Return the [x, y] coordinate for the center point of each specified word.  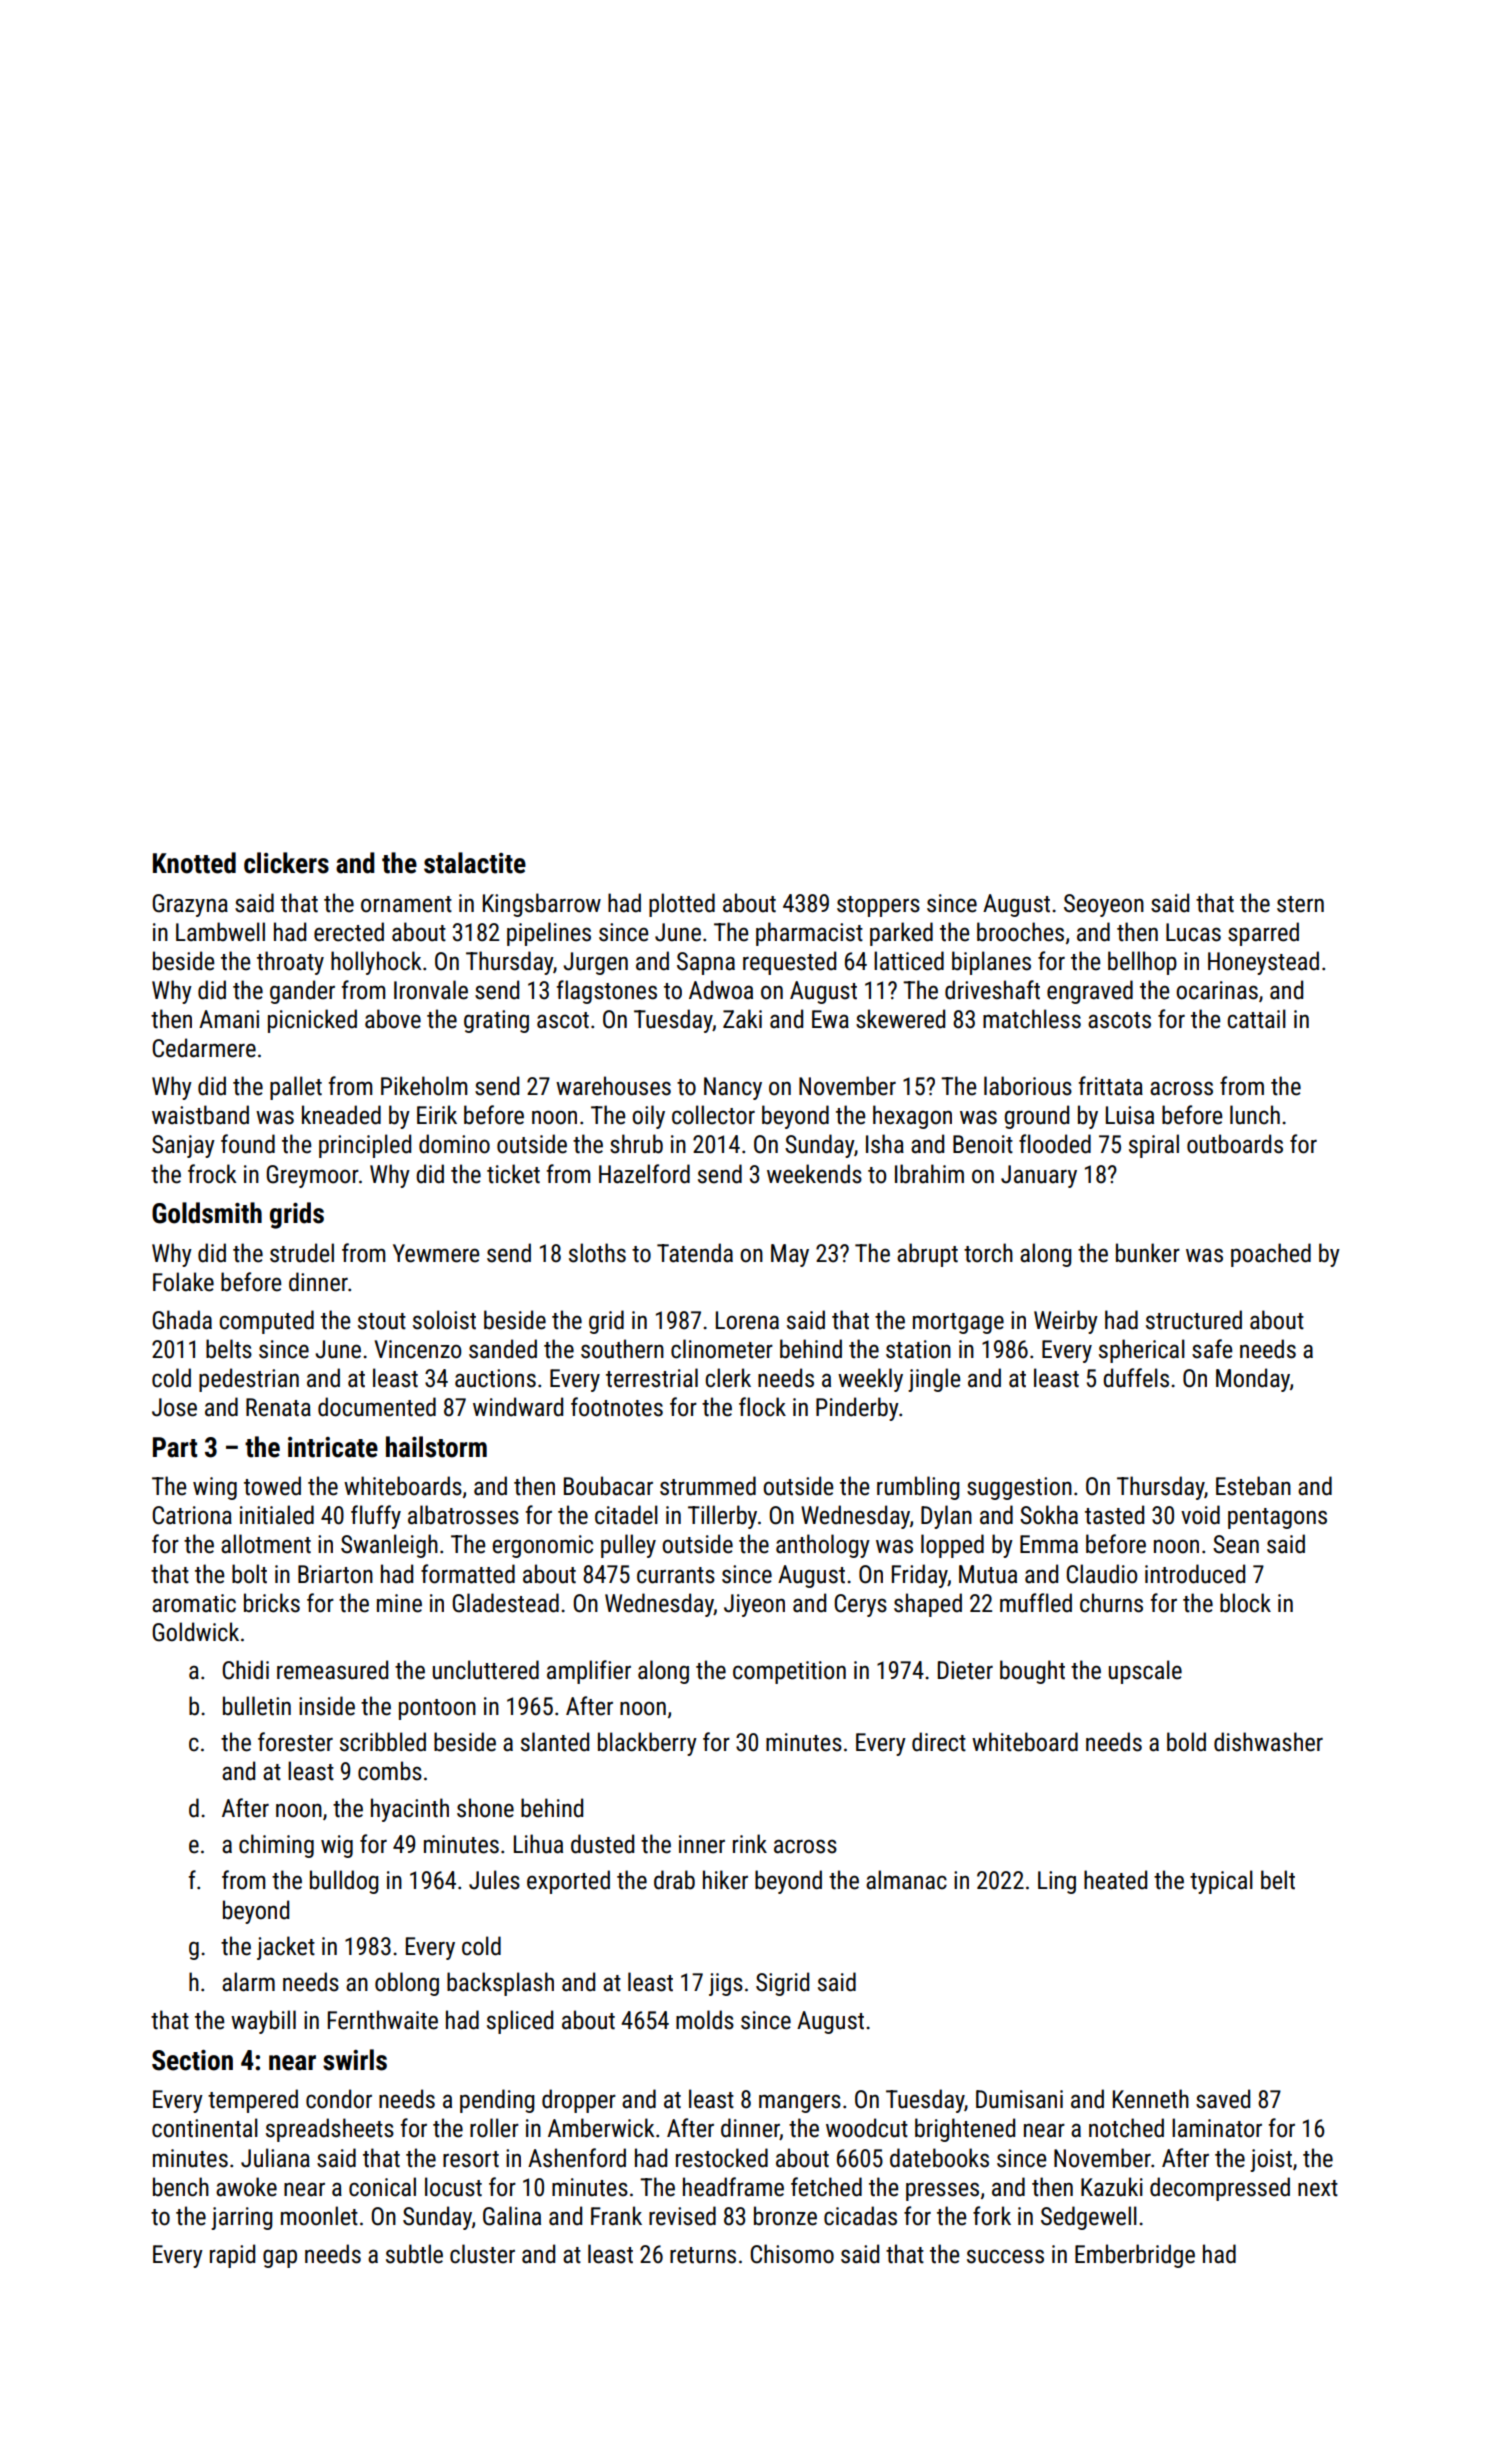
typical [1221, 1882]
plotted [682, 905]
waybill [263, 2022]
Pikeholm [424, 1086]
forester [295, 1742]
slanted [555, 1742]
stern [1300, 904]
